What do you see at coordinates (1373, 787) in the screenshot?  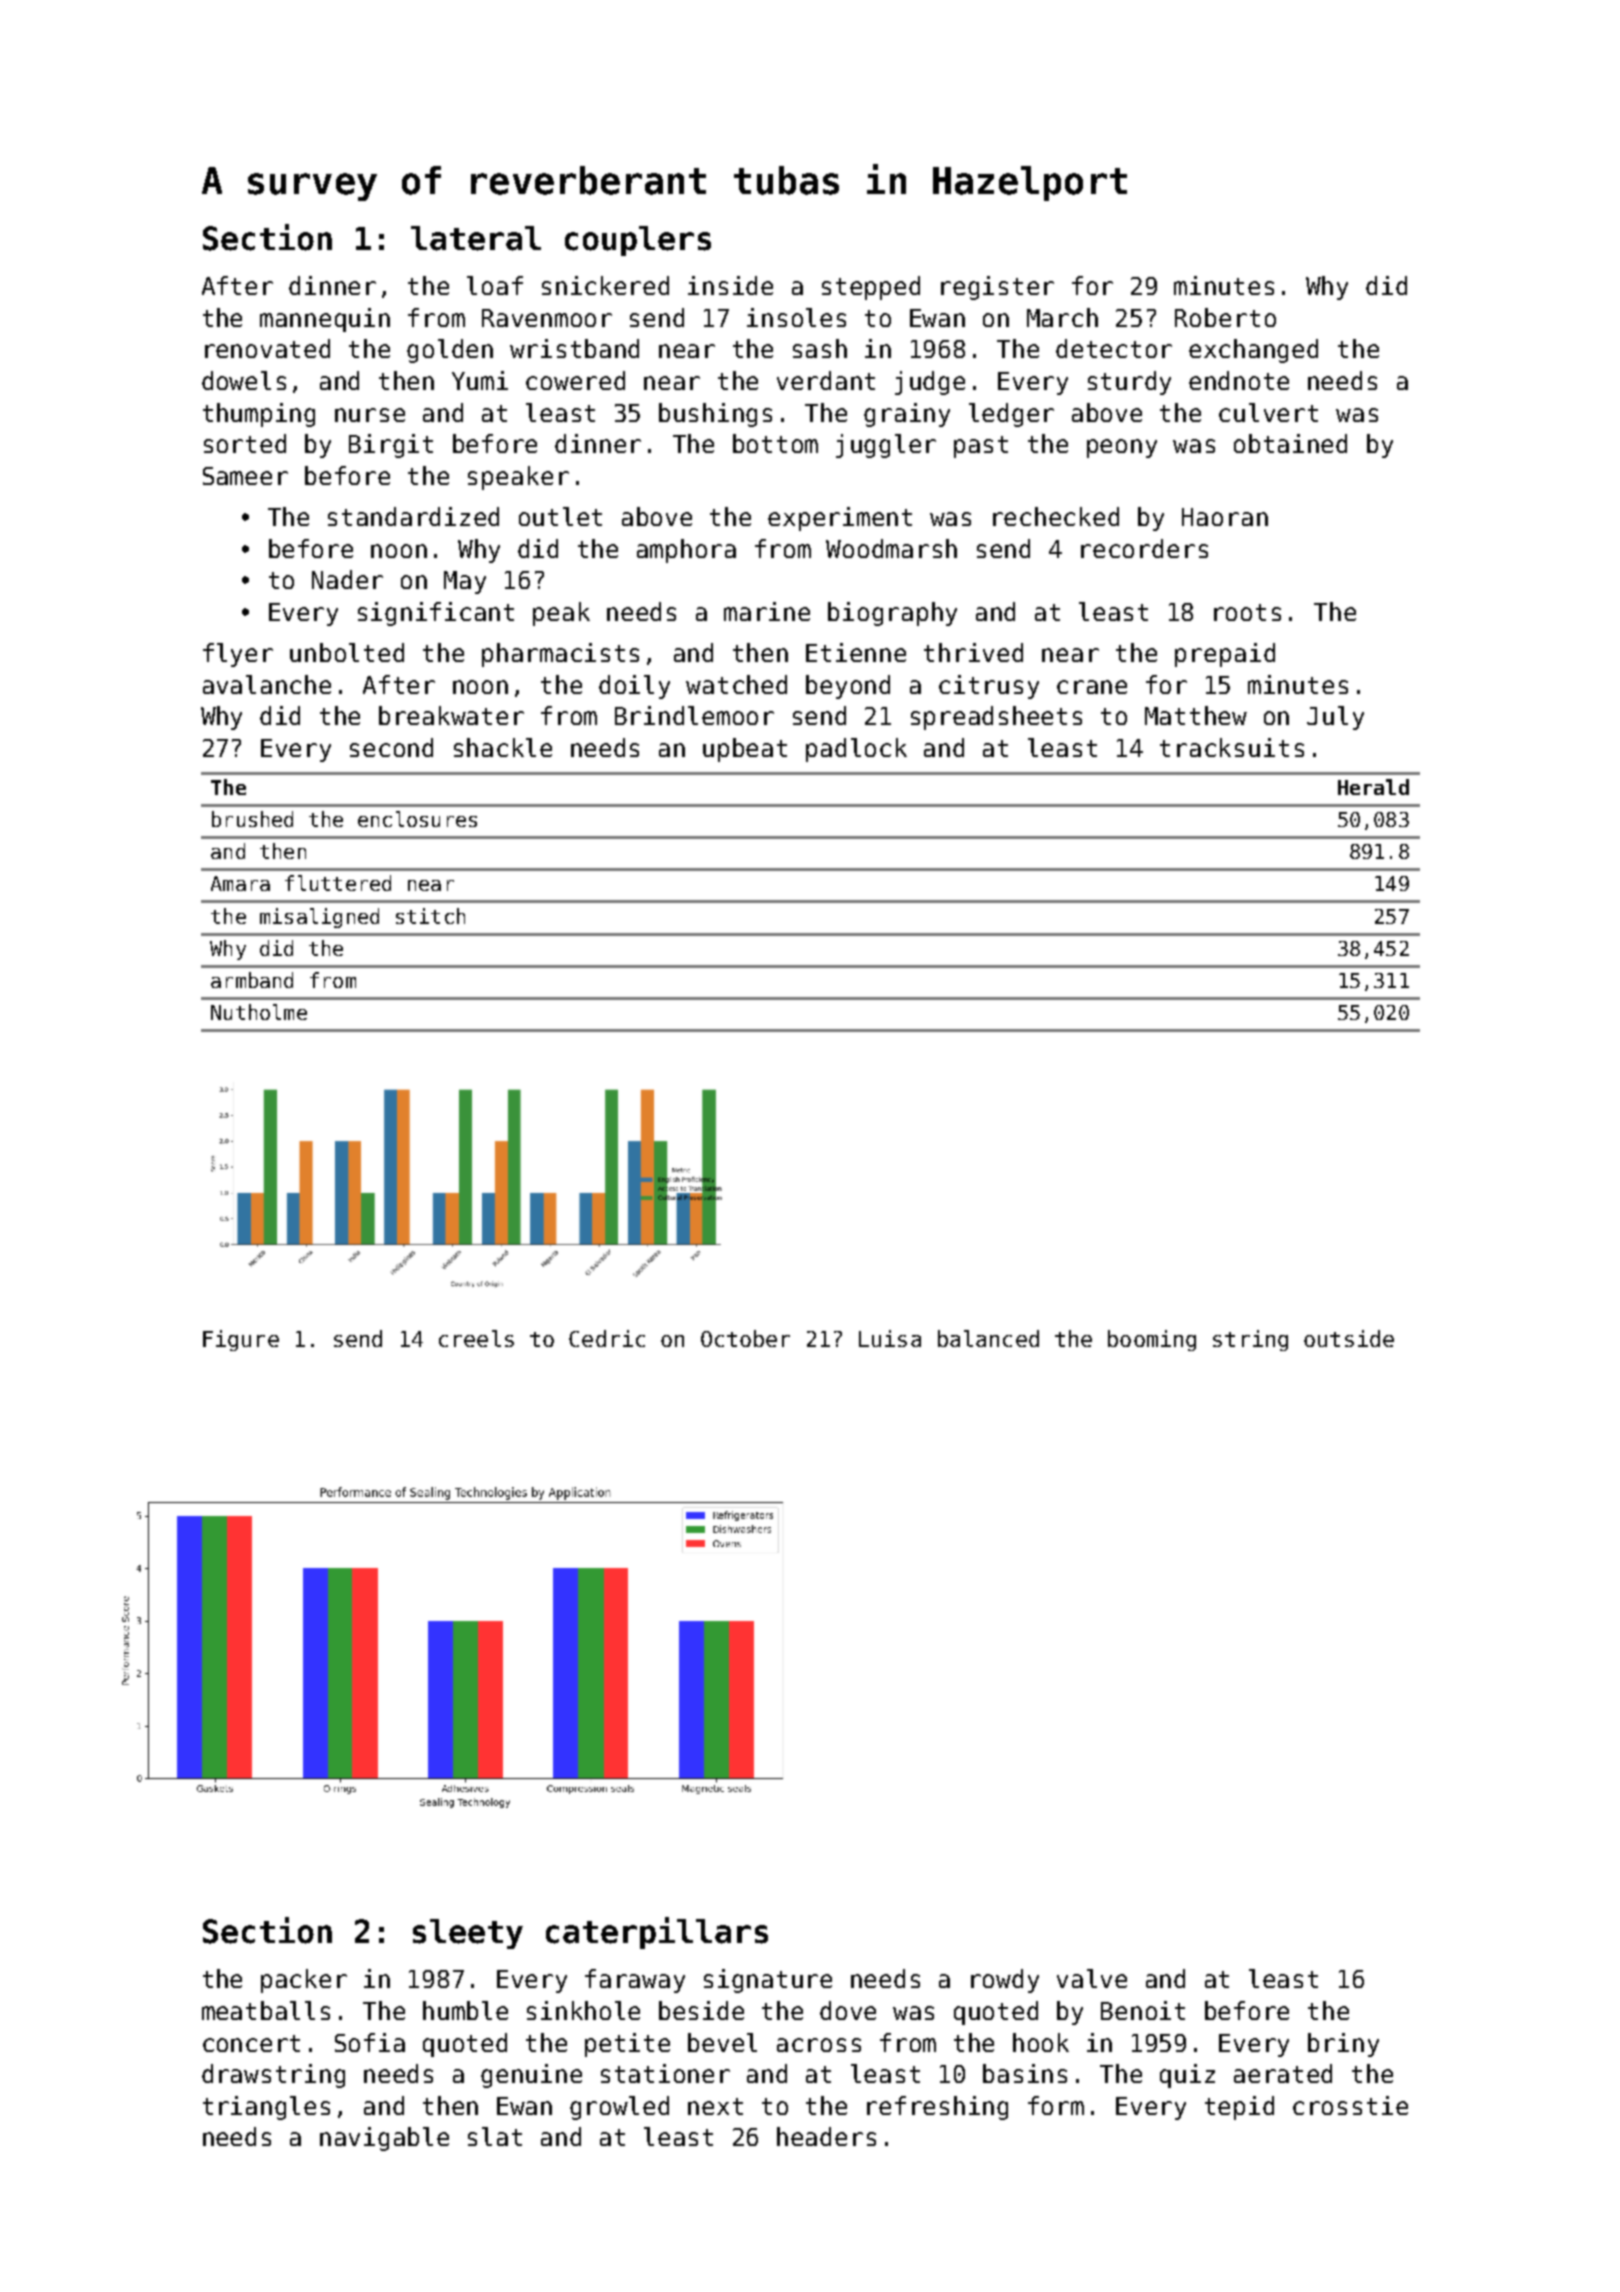 I see `Herald` at bounding box center [1373, 787].
